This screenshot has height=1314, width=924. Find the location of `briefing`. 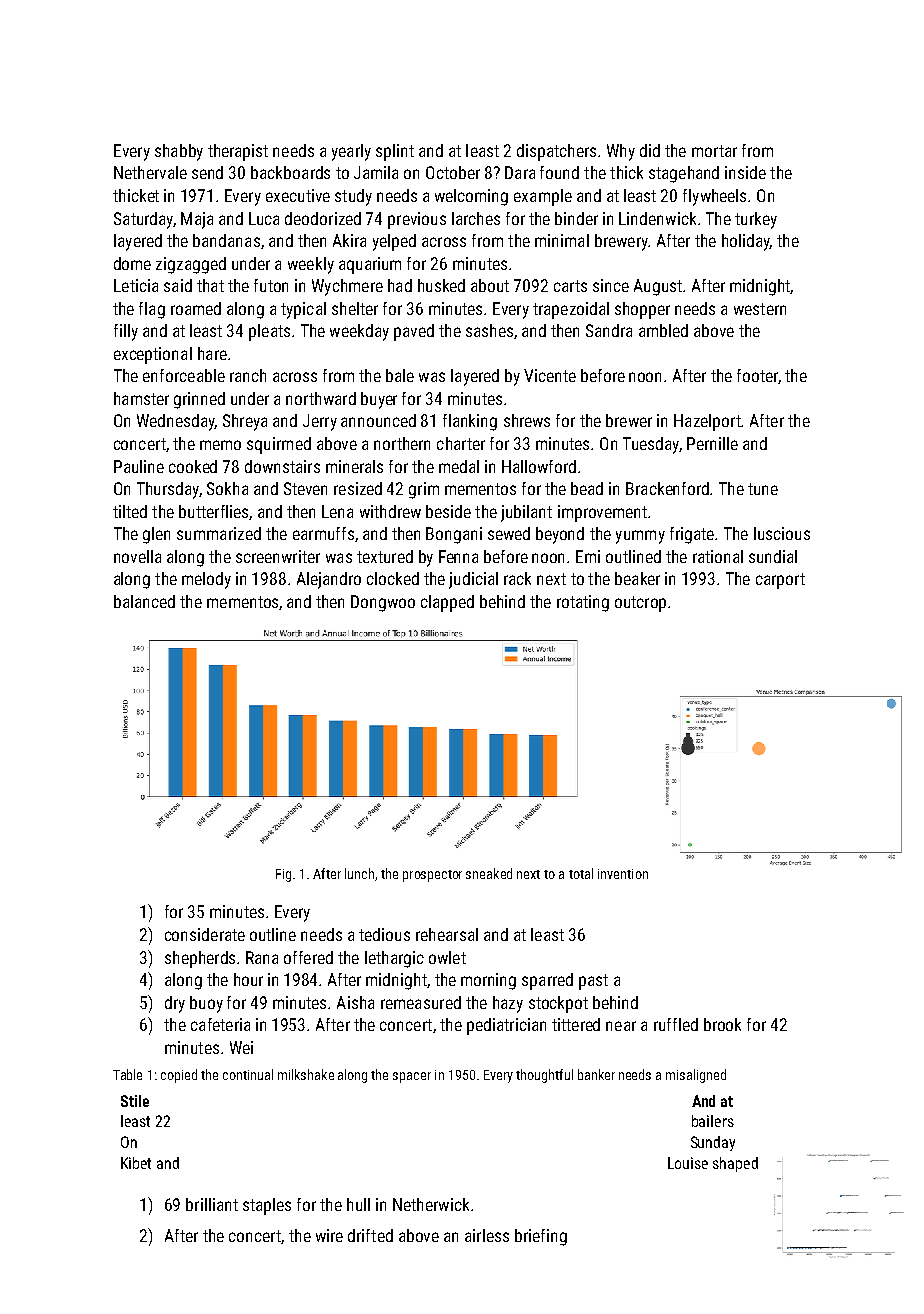

briefing is located at coordinates (541, 1237).
